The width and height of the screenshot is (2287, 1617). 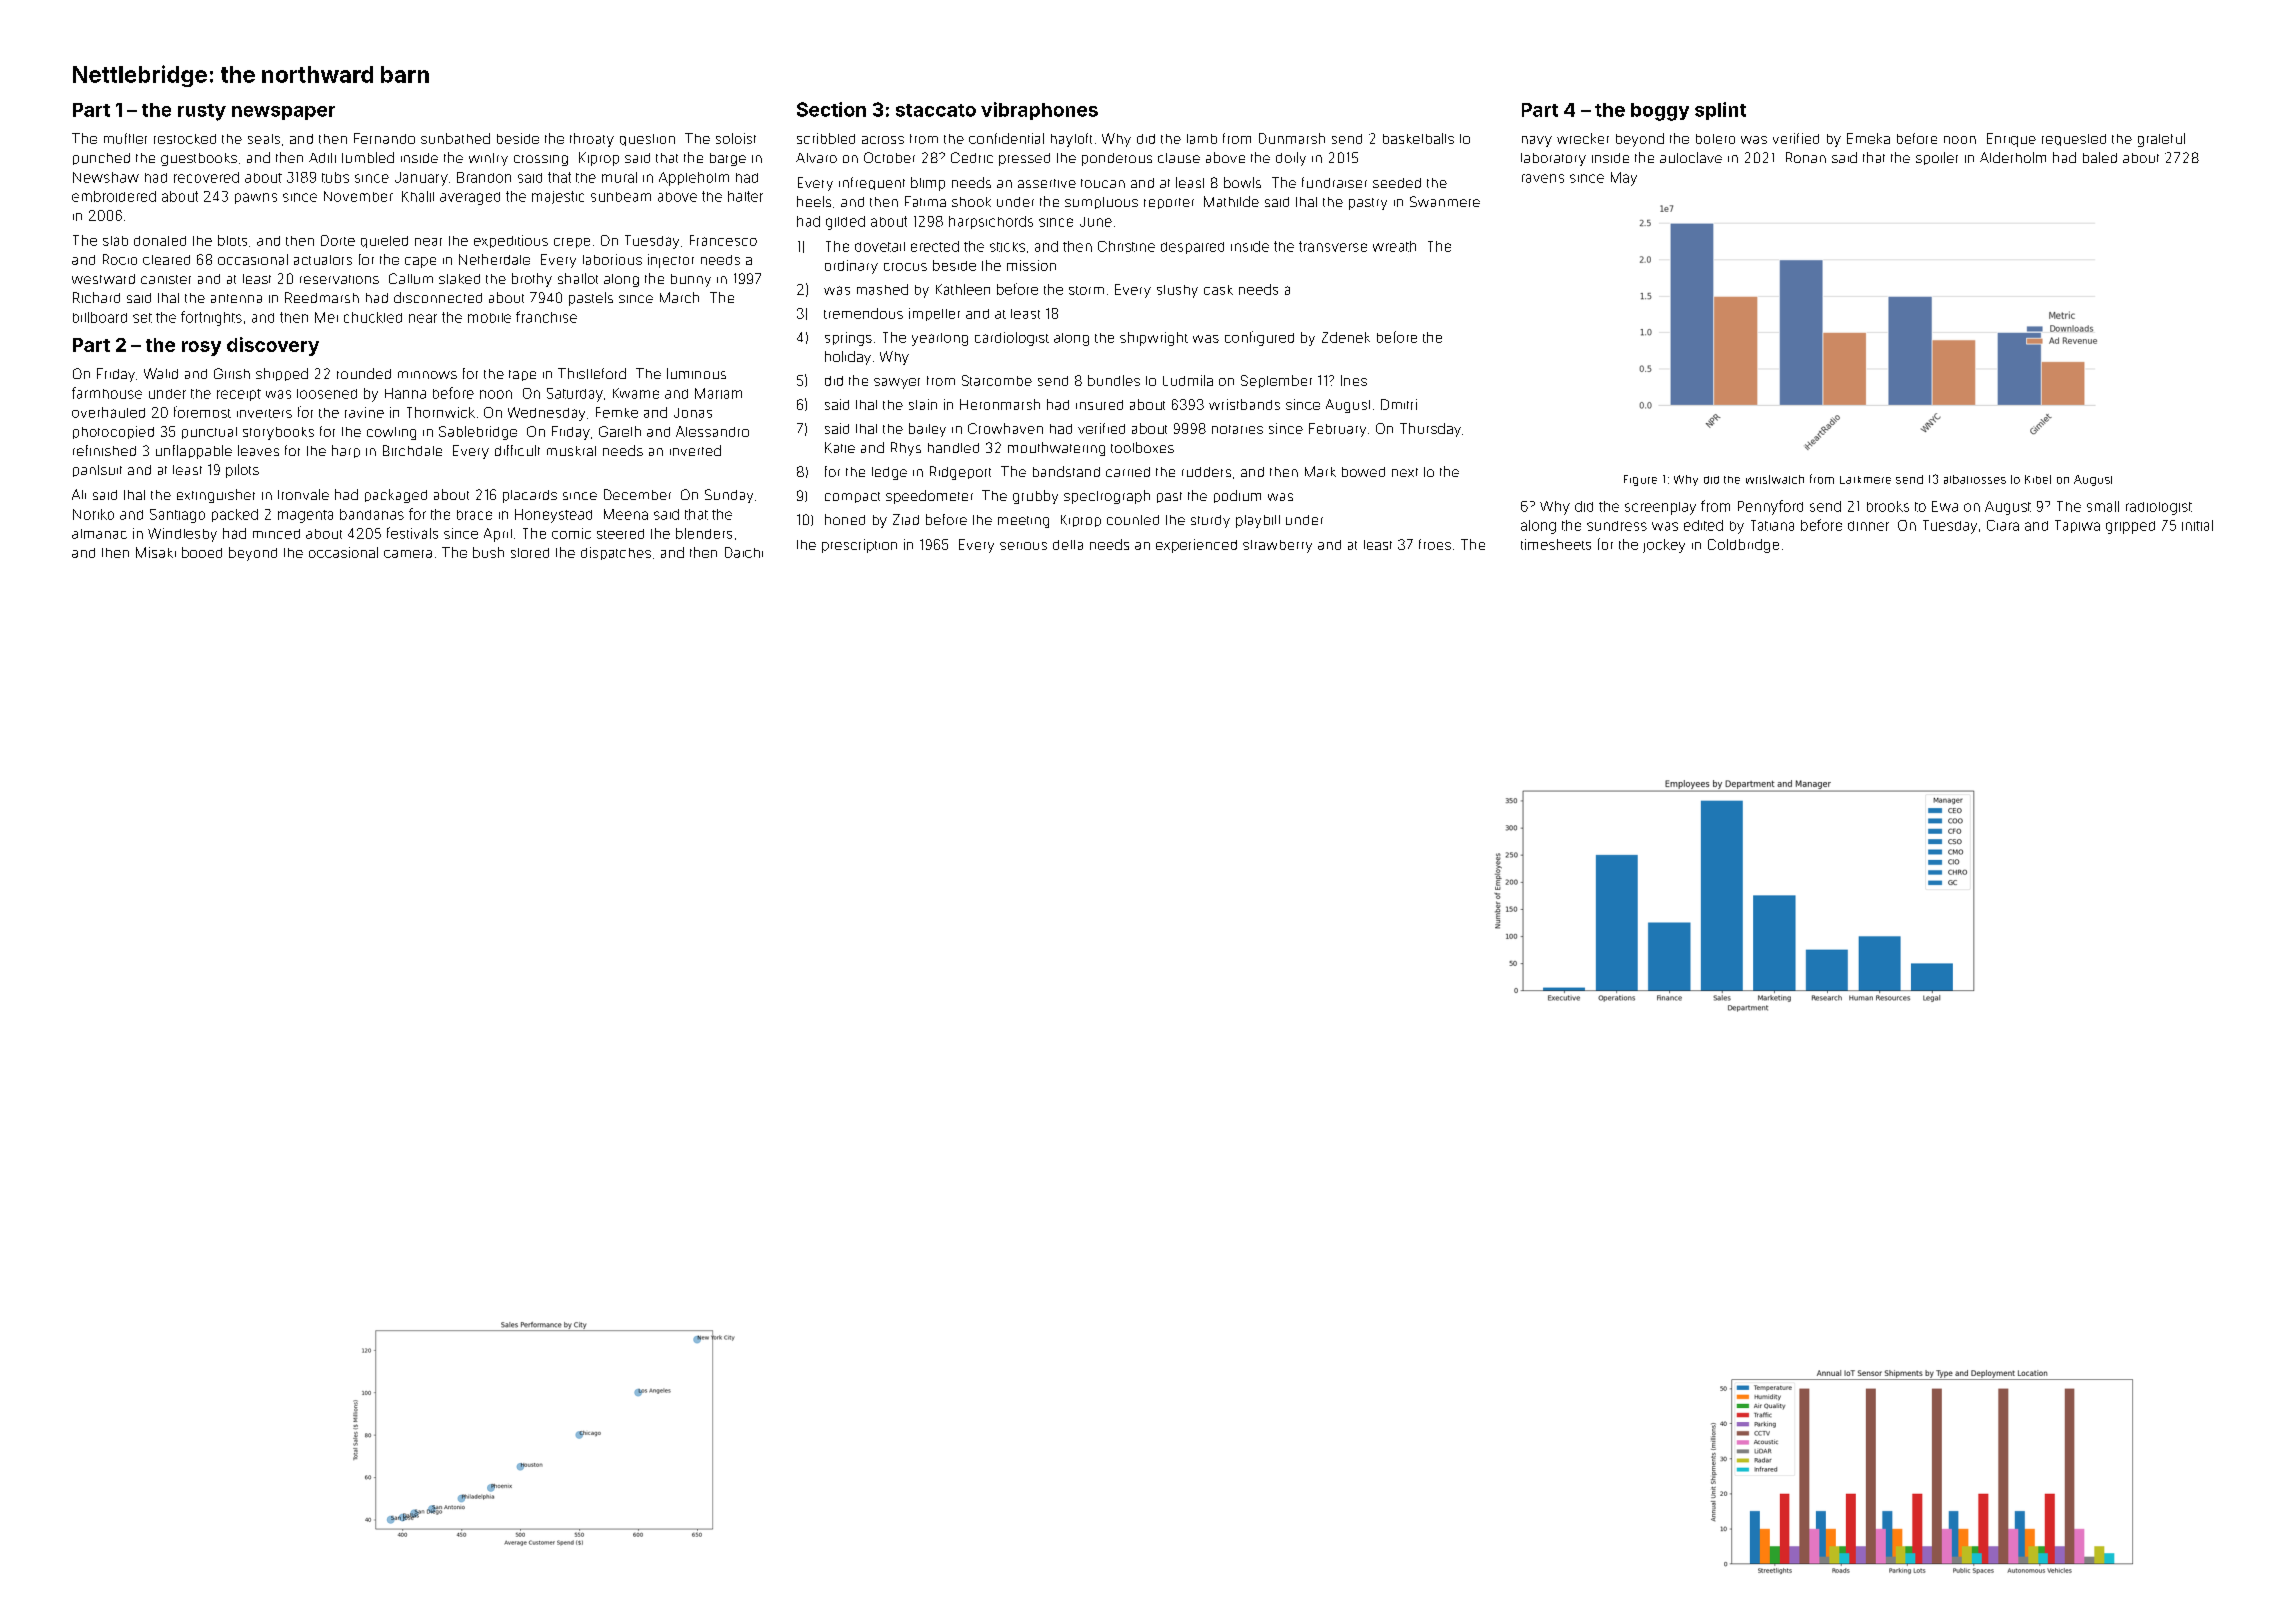 What do you see at coordinates (202, 552) in the screenshot?
I see `booed` at bounding box center [202, 552].
